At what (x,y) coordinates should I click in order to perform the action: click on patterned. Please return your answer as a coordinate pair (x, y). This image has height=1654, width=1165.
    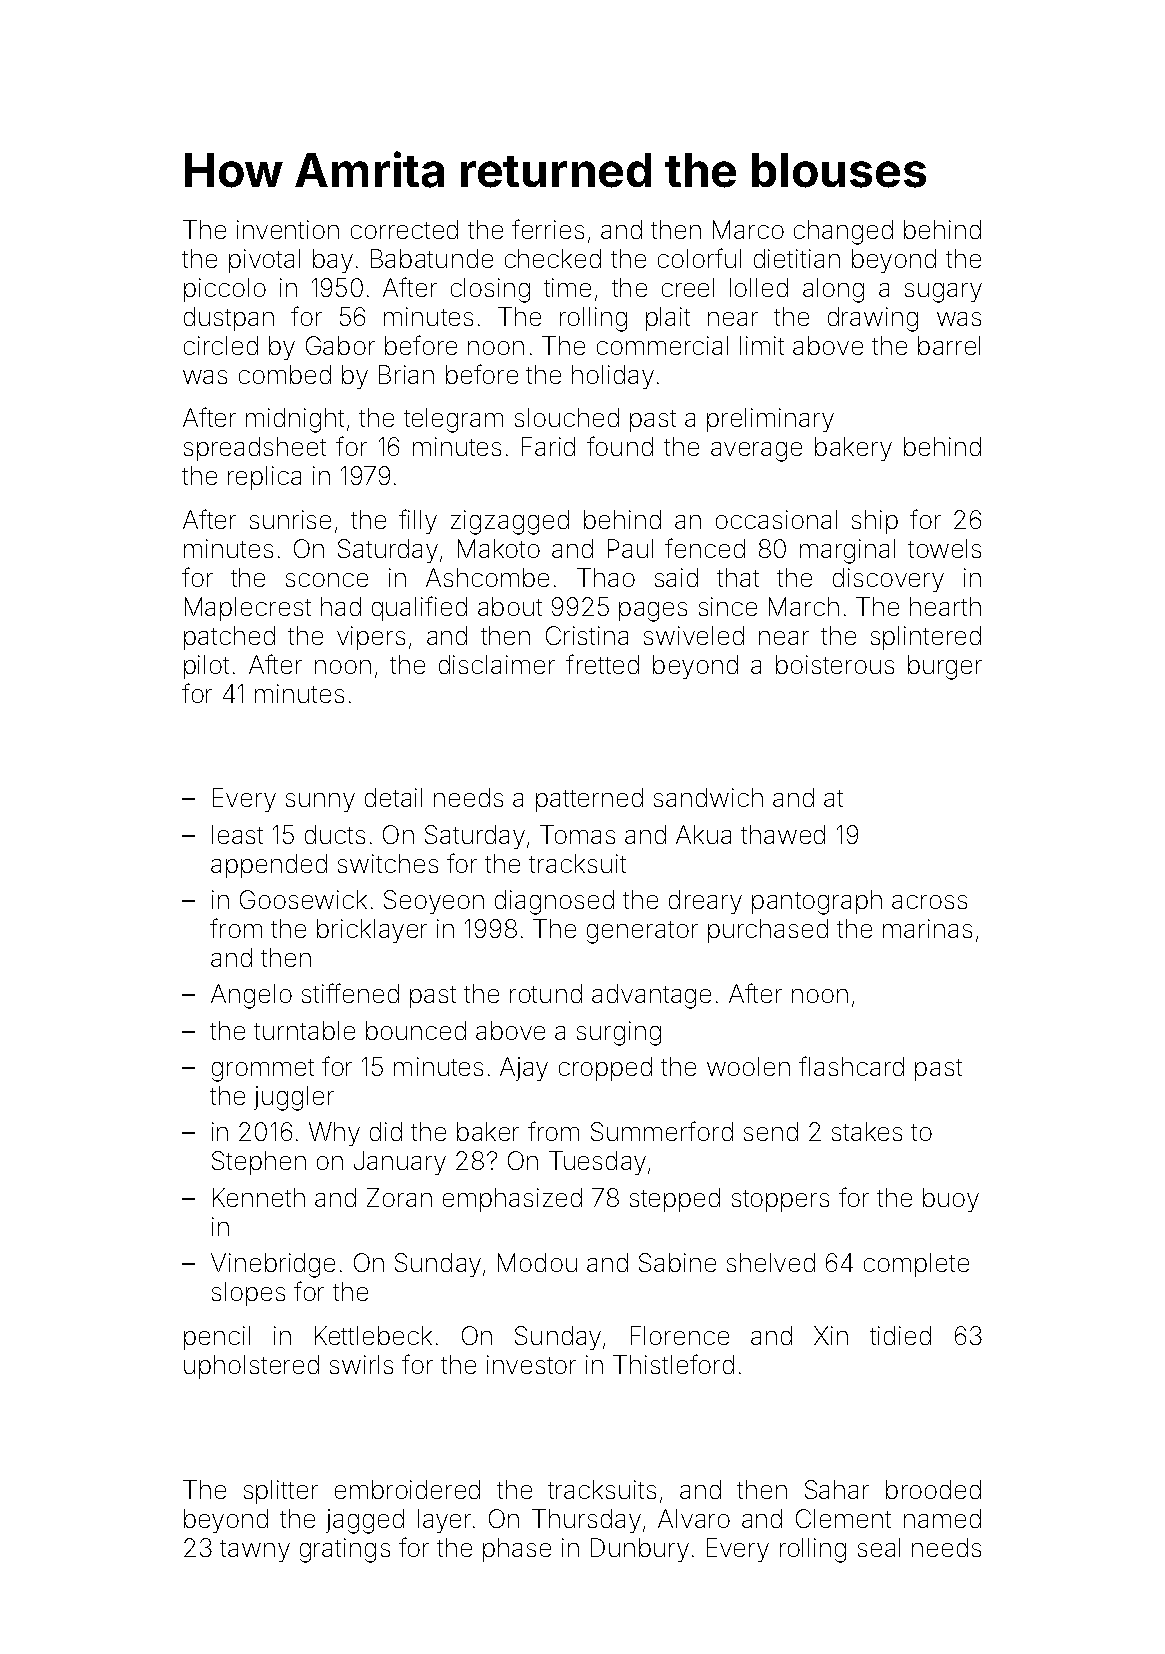
    Looking at the image, I should click on (589, 800).
